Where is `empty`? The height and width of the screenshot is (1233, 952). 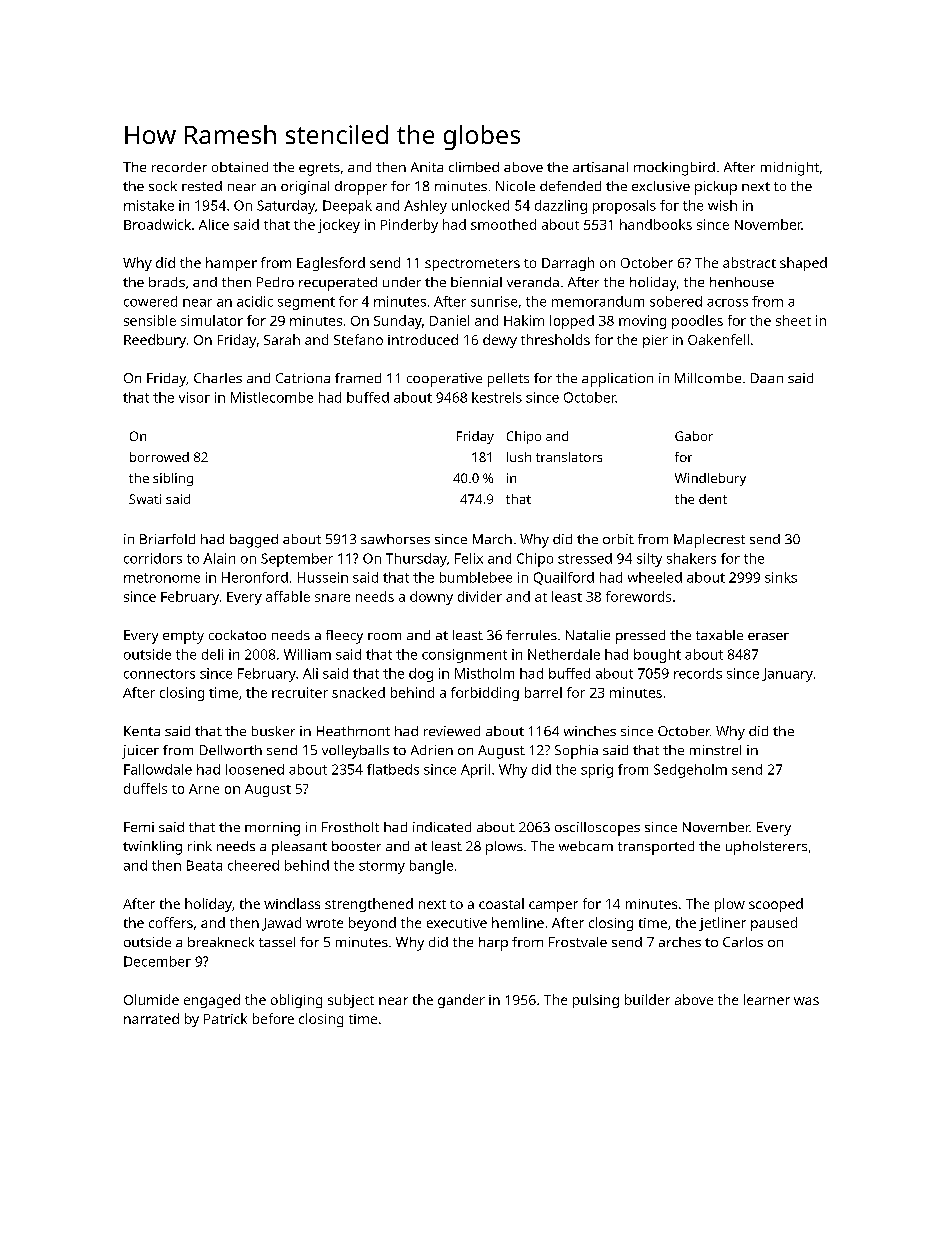
empty is located at coordinates (183, 637).
